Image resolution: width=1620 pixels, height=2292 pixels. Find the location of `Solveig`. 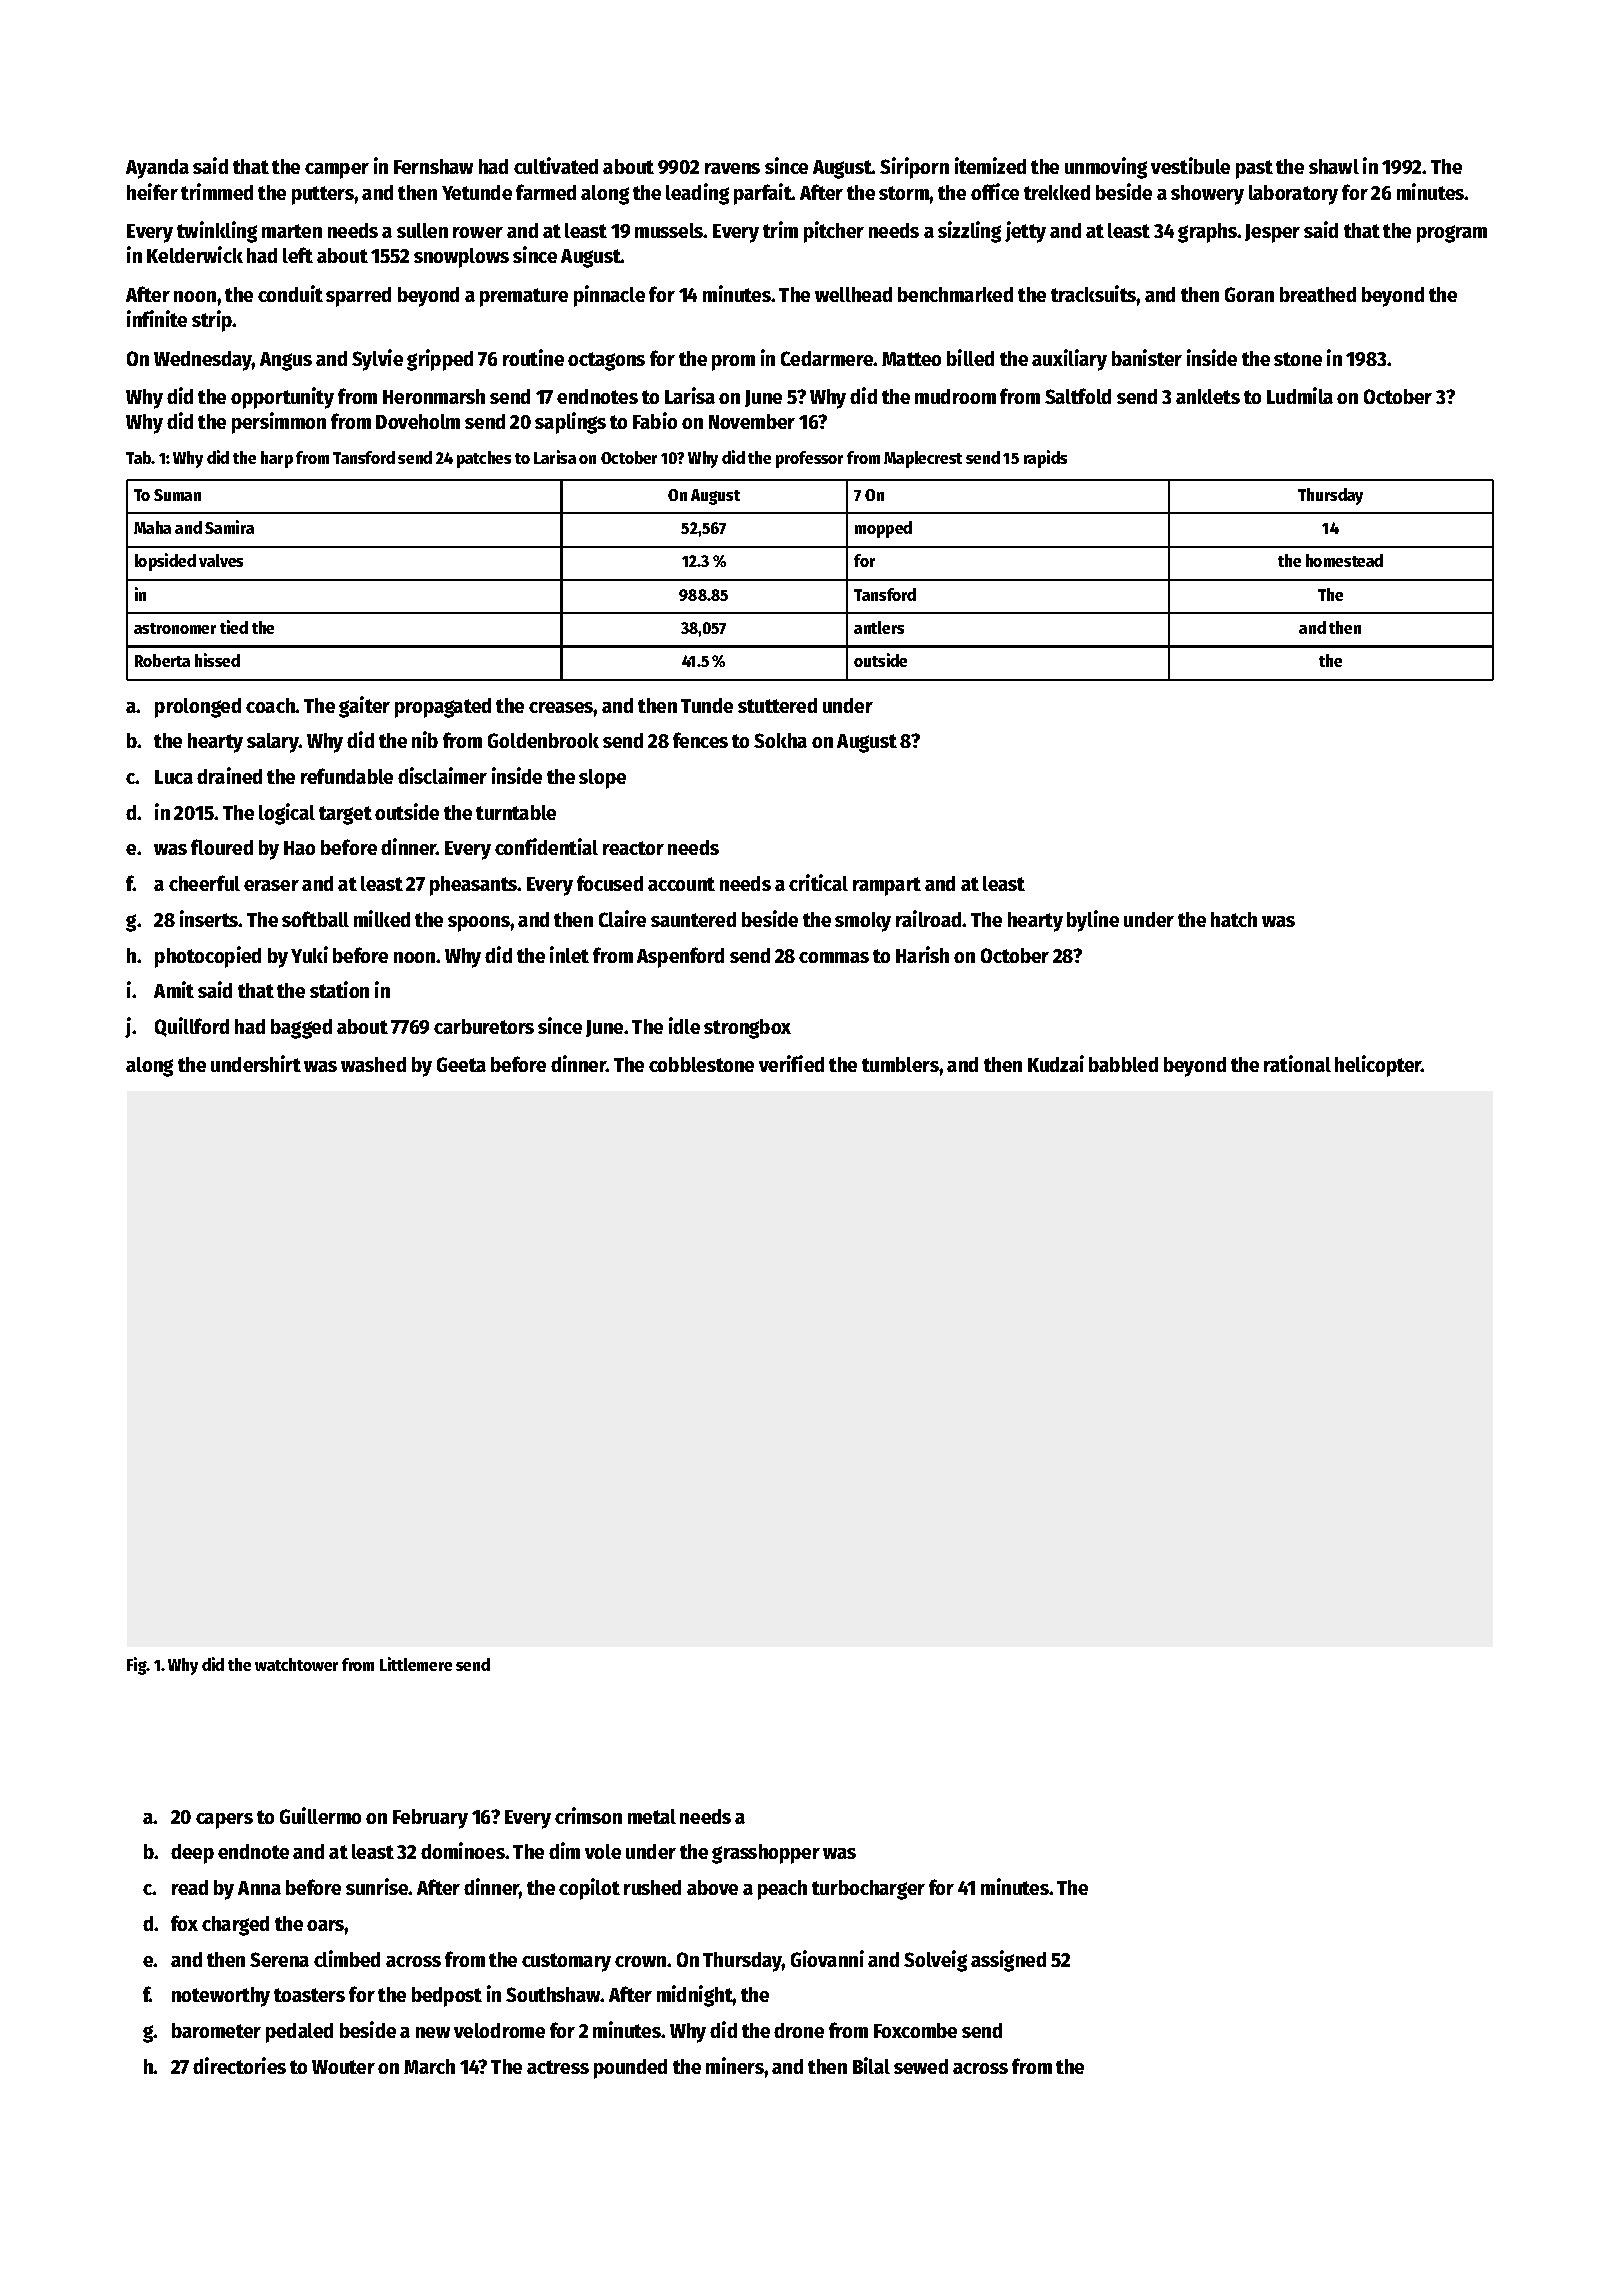

Solveig is located at coordinates (935, 1961).
